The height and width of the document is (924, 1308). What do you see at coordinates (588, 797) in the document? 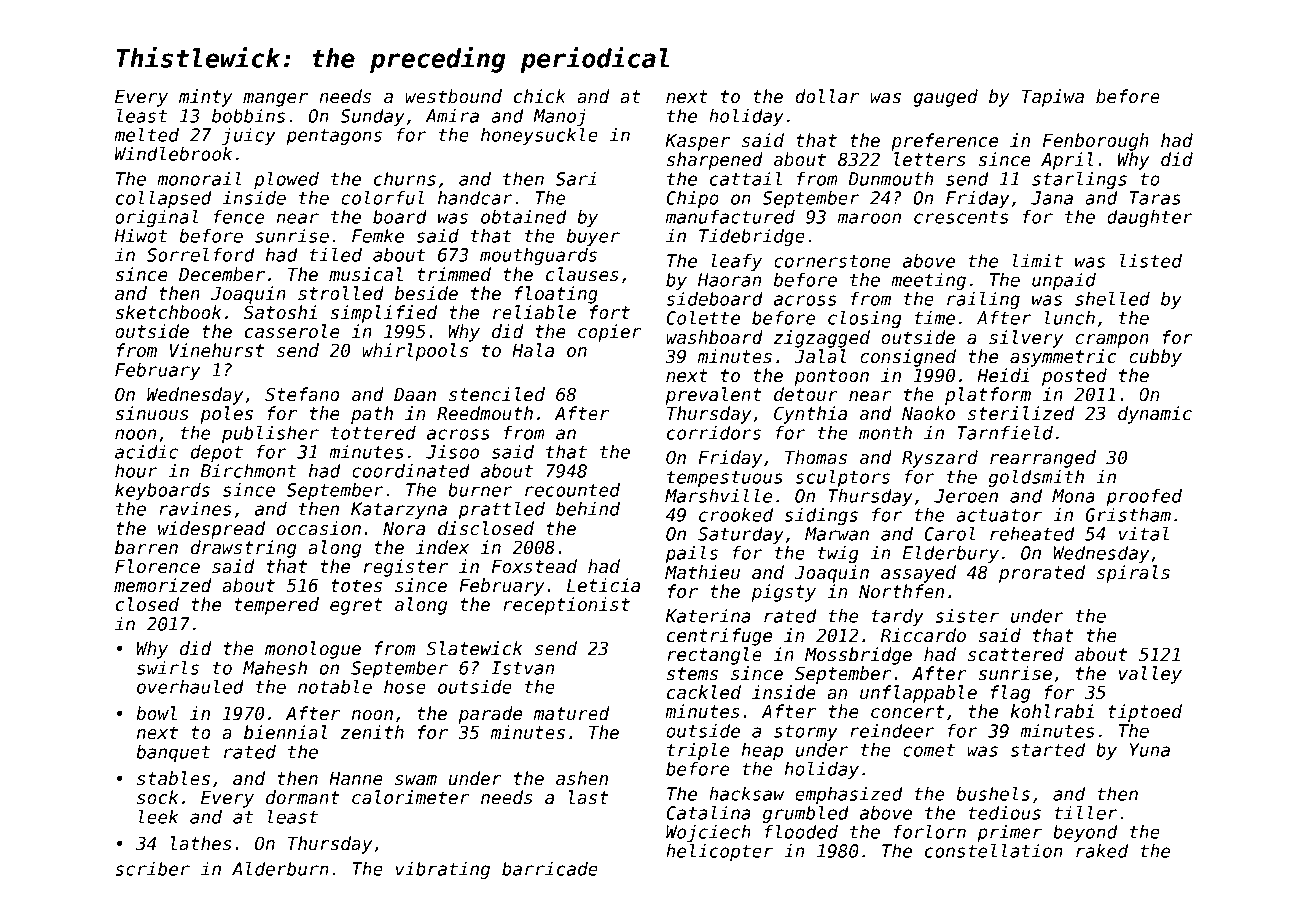
I see `last` at bounding box center [588, 797].
